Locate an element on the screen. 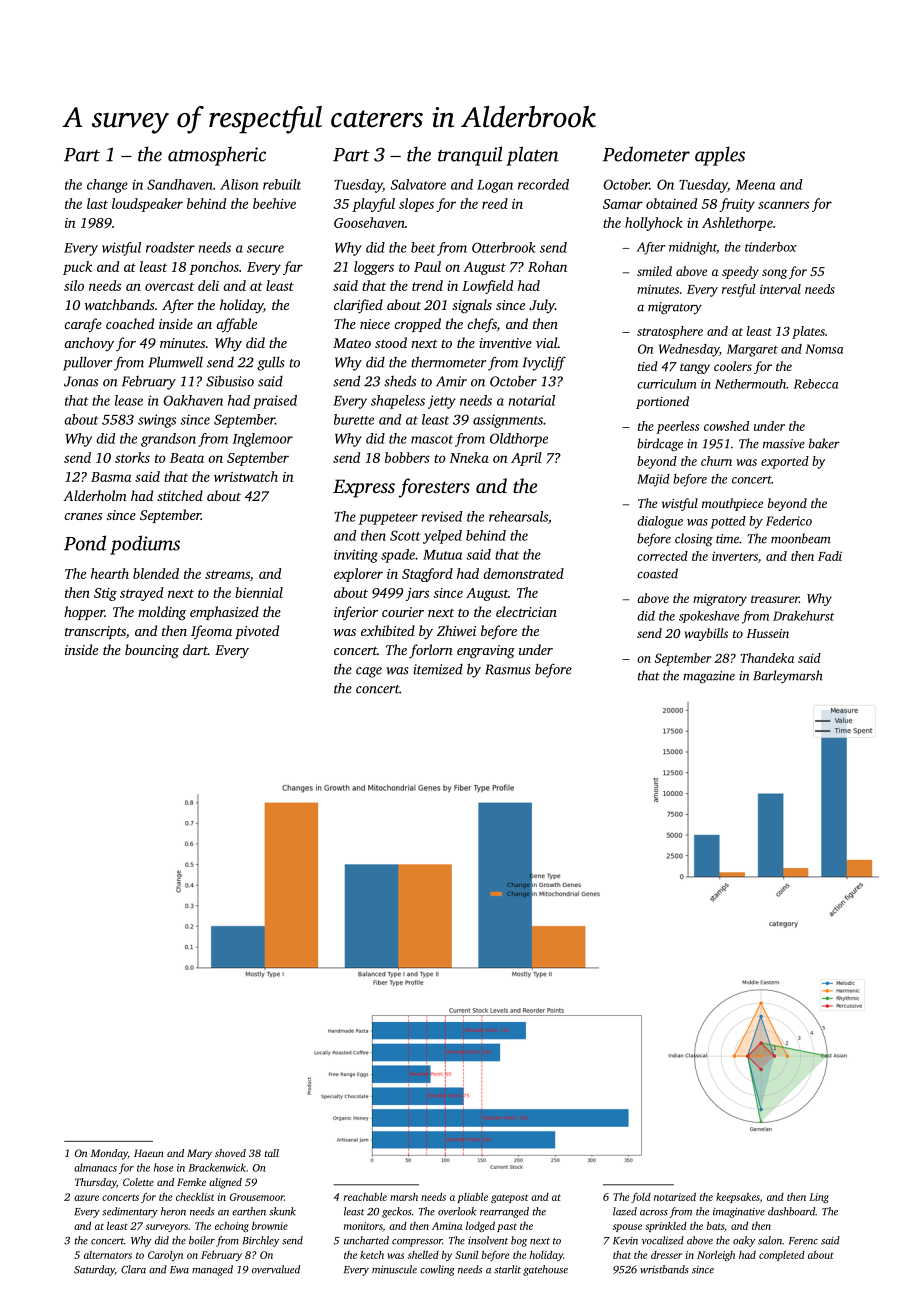 This screenshot has width=908, height=1316. pliable is located at coordinates (472, 1198).
